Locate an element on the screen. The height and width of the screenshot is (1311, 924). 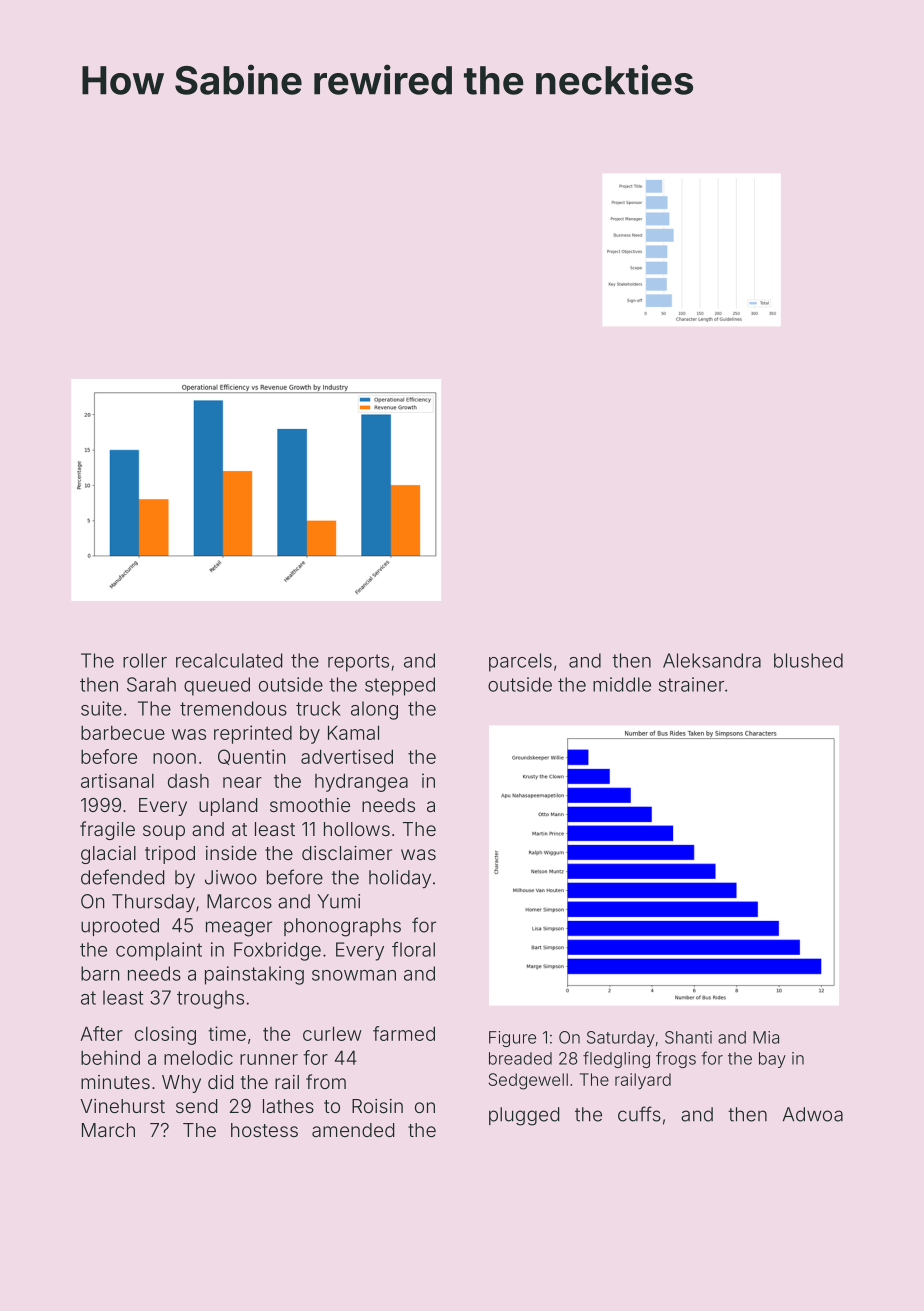
reports is located at coordinates (358, 663).
